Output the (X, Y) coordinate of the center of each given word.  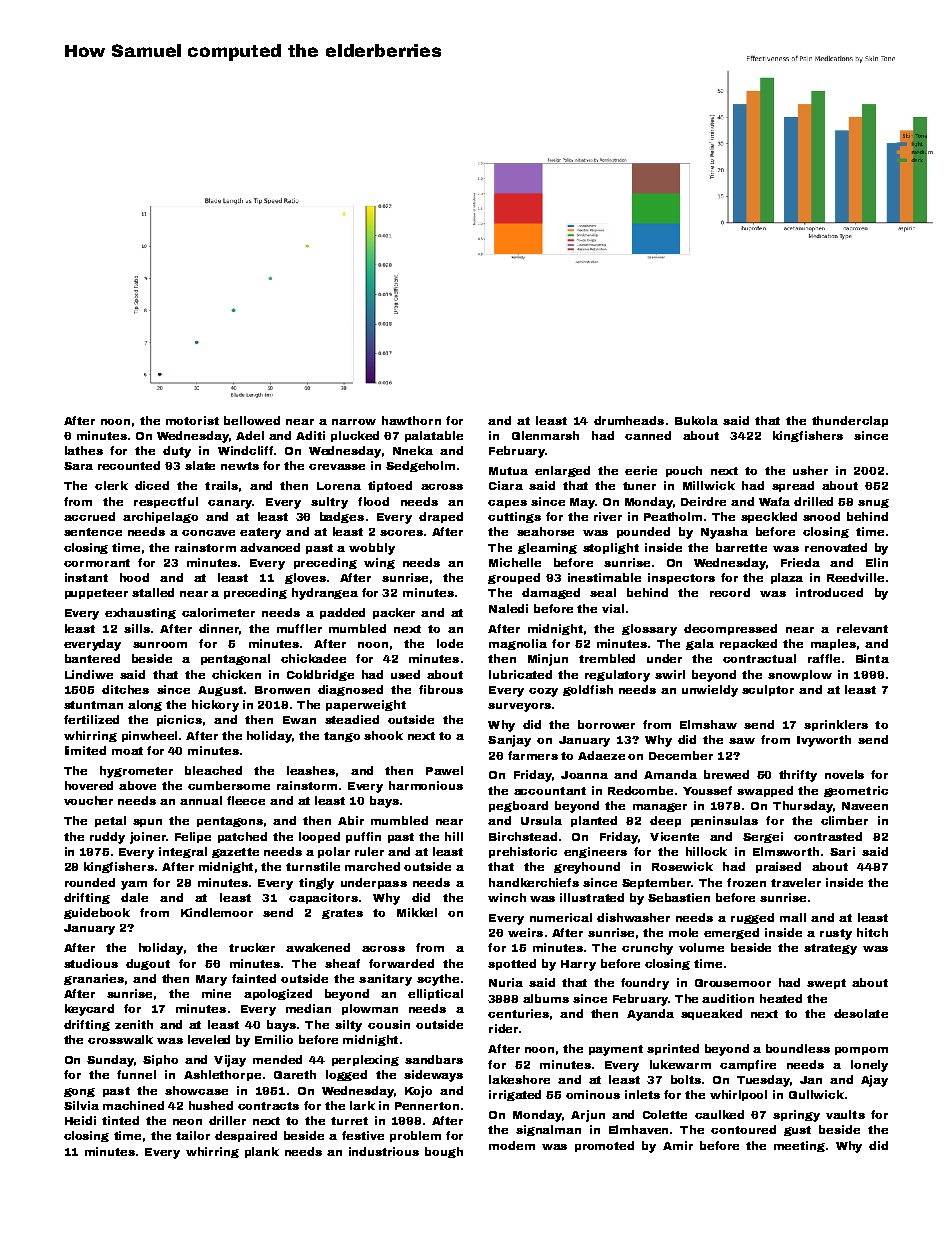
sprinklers (836, 725)
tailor (193, 1135)
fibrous (441, 689)
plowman (370, 1009)
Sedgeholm (420, 466)
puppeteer (96, 594)
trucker (252, 947)
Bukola (696, 420)
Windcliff (245, 450)
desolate (861, 1013)
